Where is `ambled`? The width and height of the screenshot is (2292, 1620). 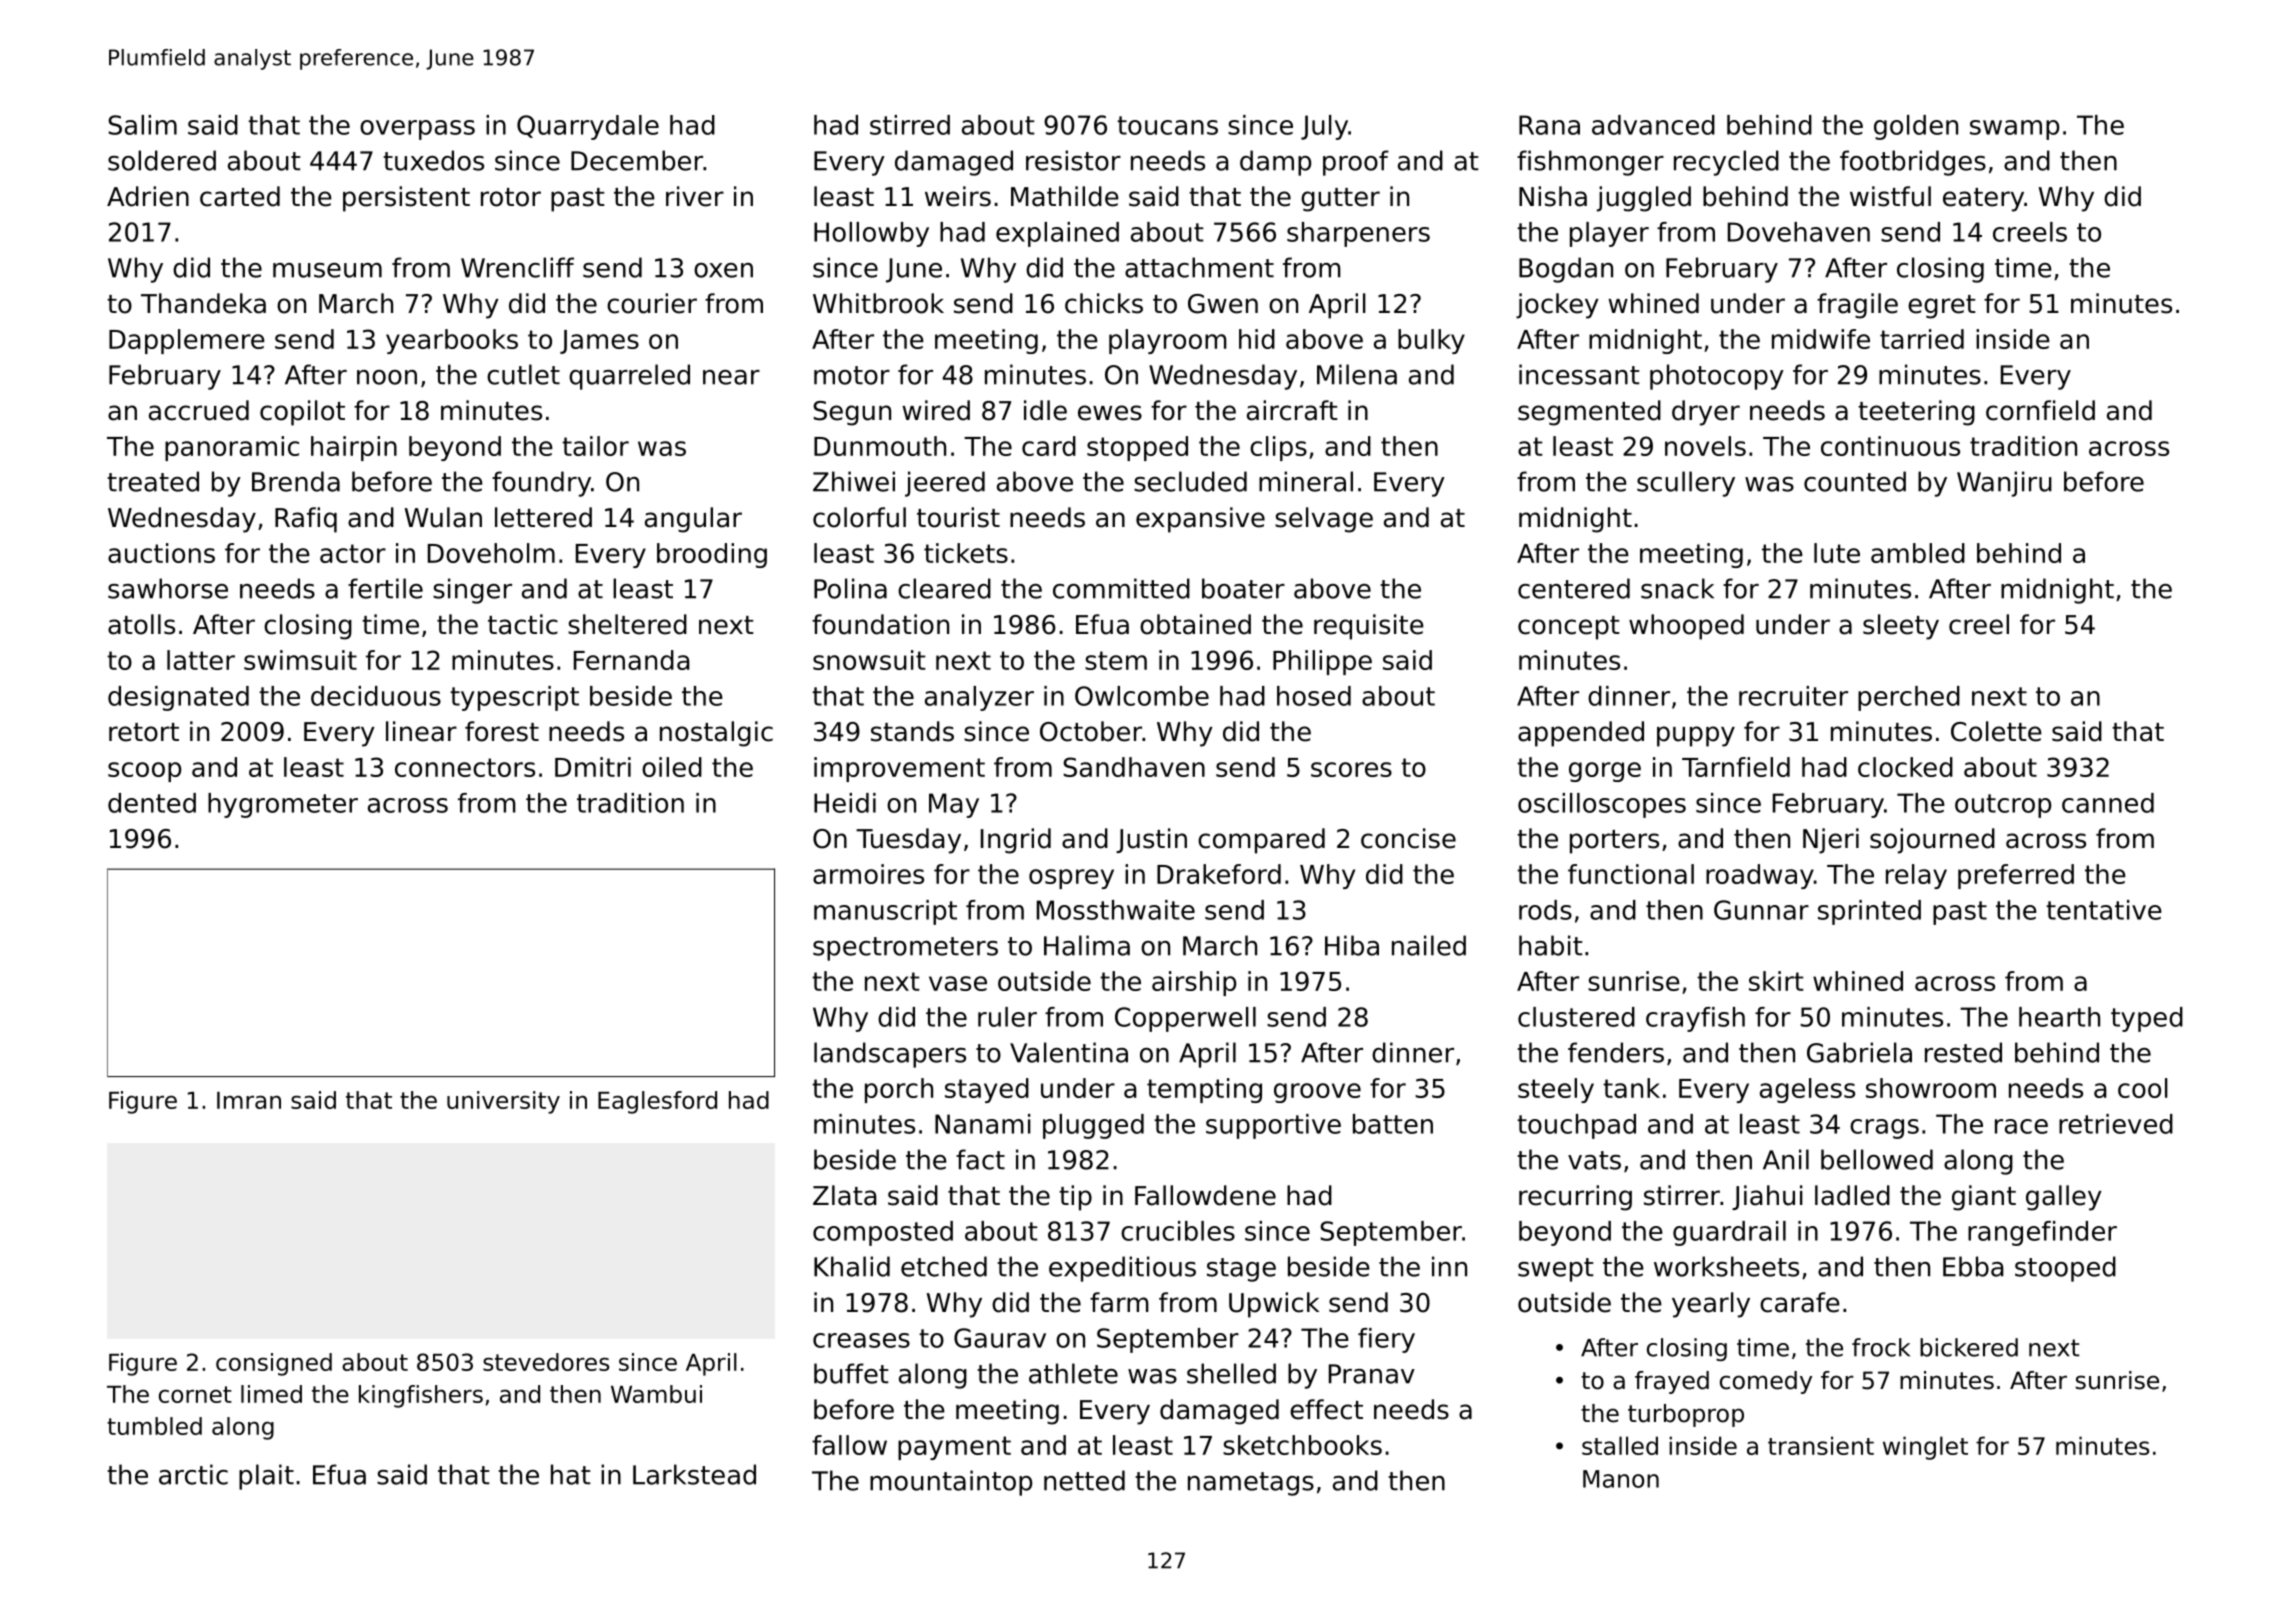
ambled is located at coordinates (1918, 553).
